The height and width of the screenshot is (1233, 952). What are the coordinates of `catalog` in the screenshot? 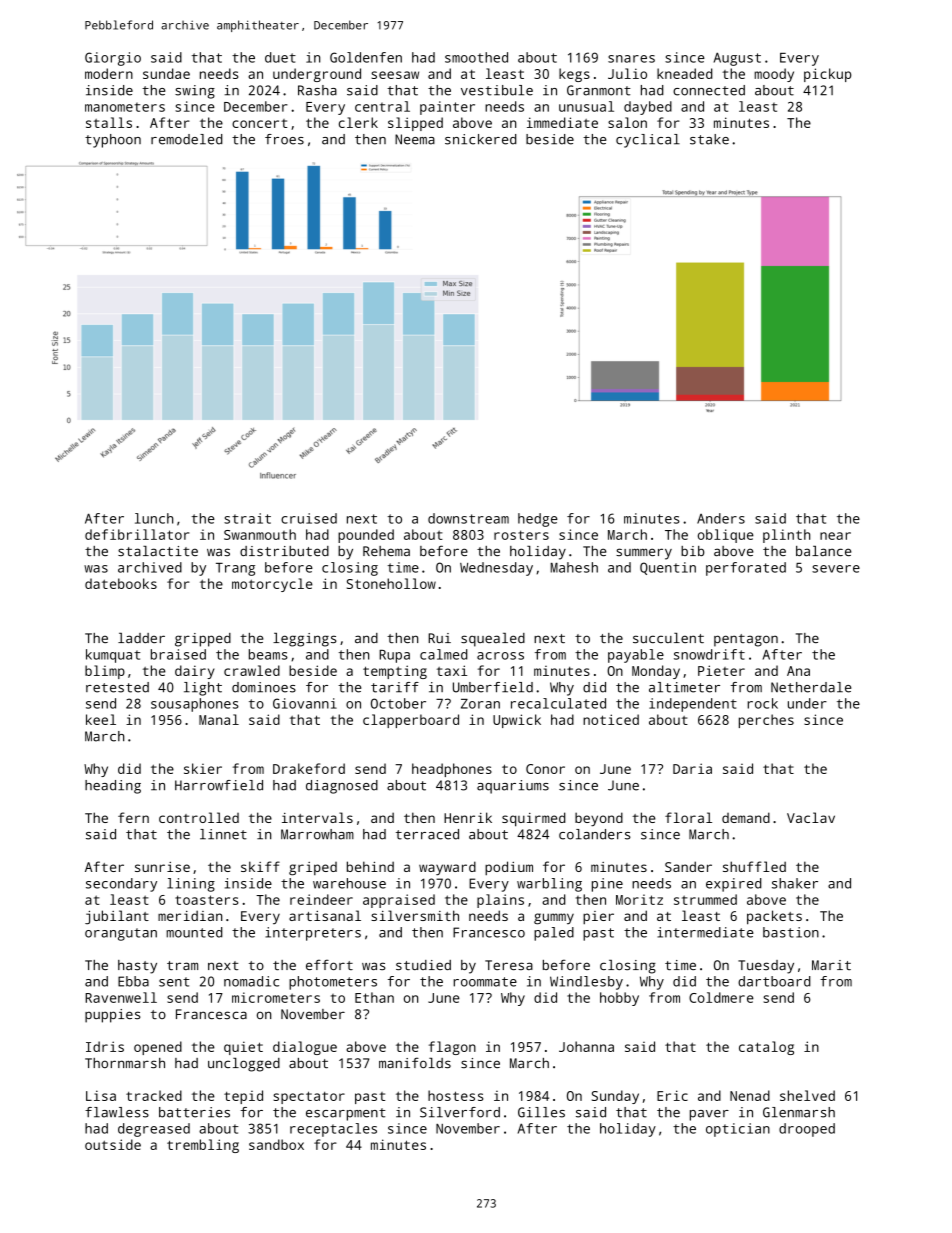 It's located at (766, 1048).
